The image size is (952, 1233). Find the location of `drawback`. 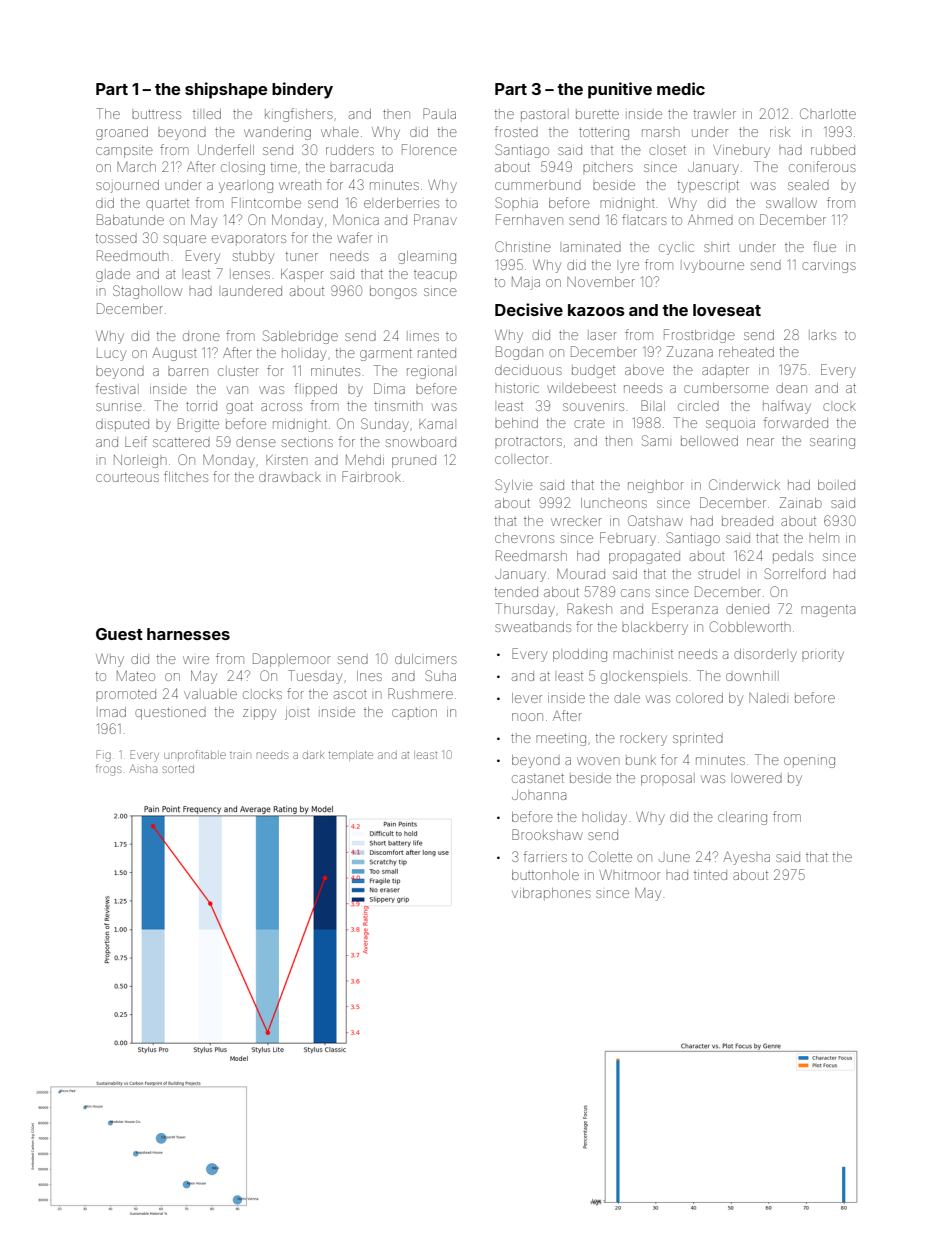

drawback is located at coordinates (290, 477).
